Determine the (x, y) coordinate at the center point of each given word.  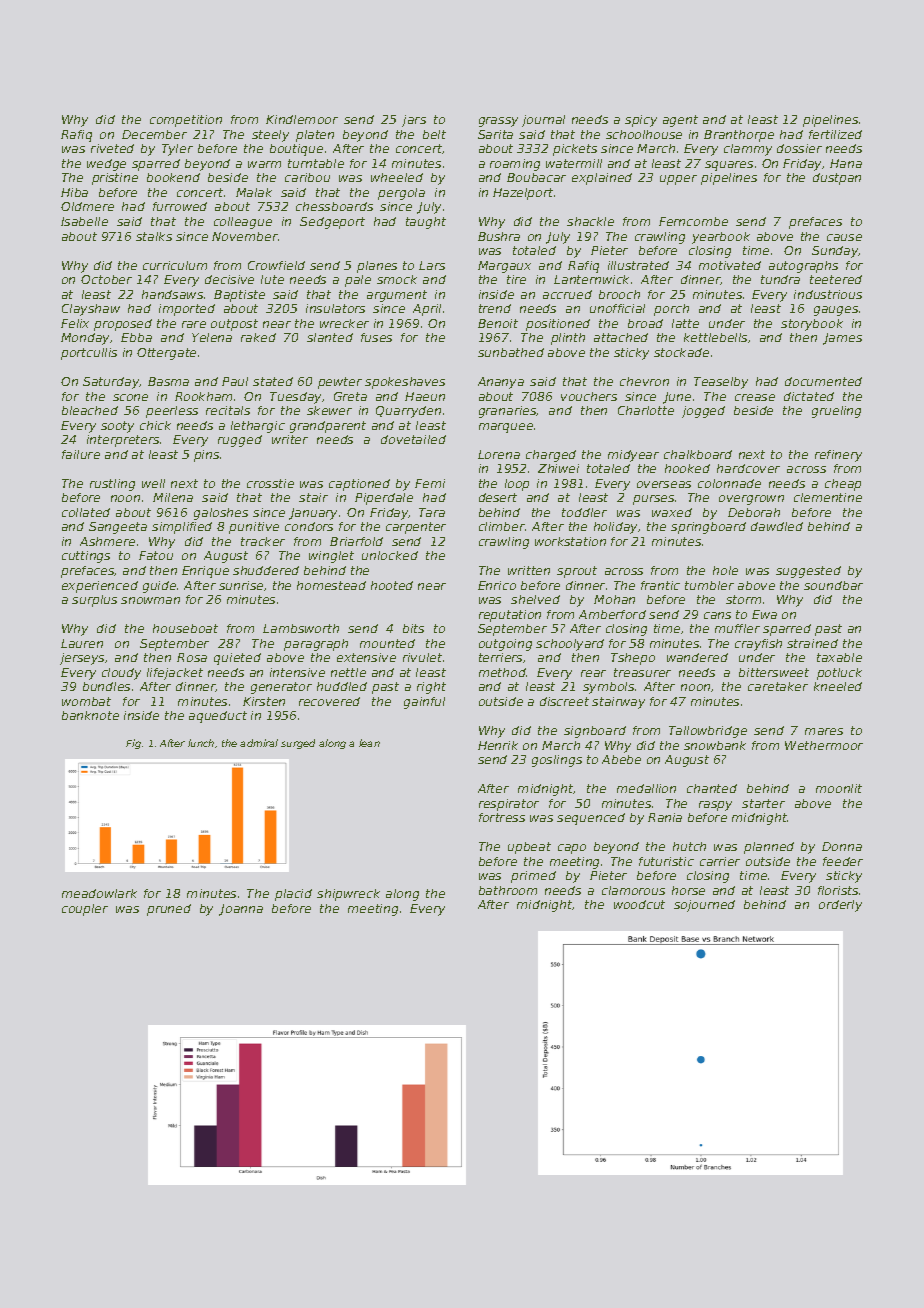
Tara (432, 512)
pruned (169, 910)
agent (680, 121)
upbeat (529, 848)
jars (414, 121)
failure (81, 454)
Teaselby (721, 383)
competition (186, 121)
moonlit (839, 788)
